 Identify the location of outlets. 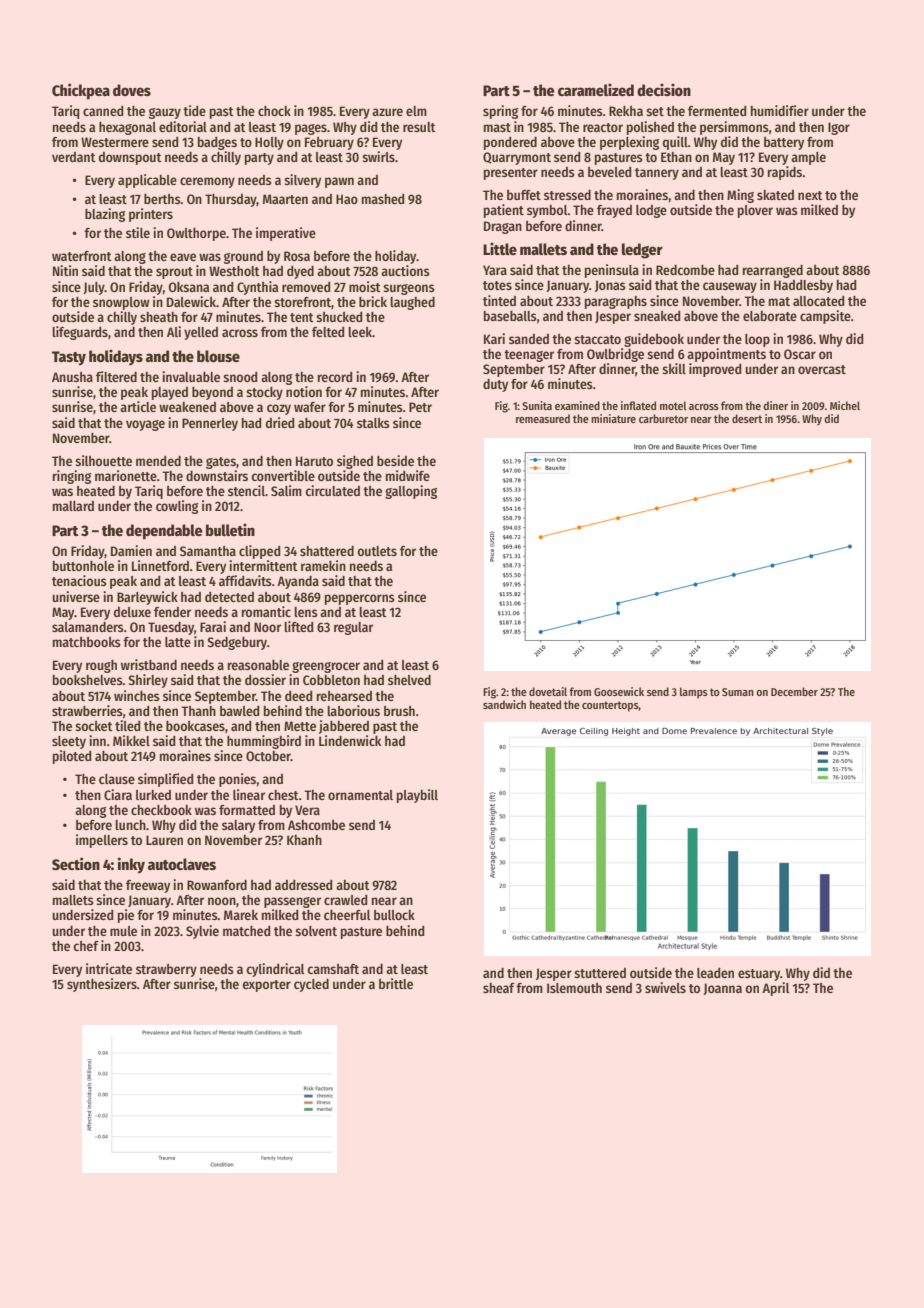
(377, 551).
